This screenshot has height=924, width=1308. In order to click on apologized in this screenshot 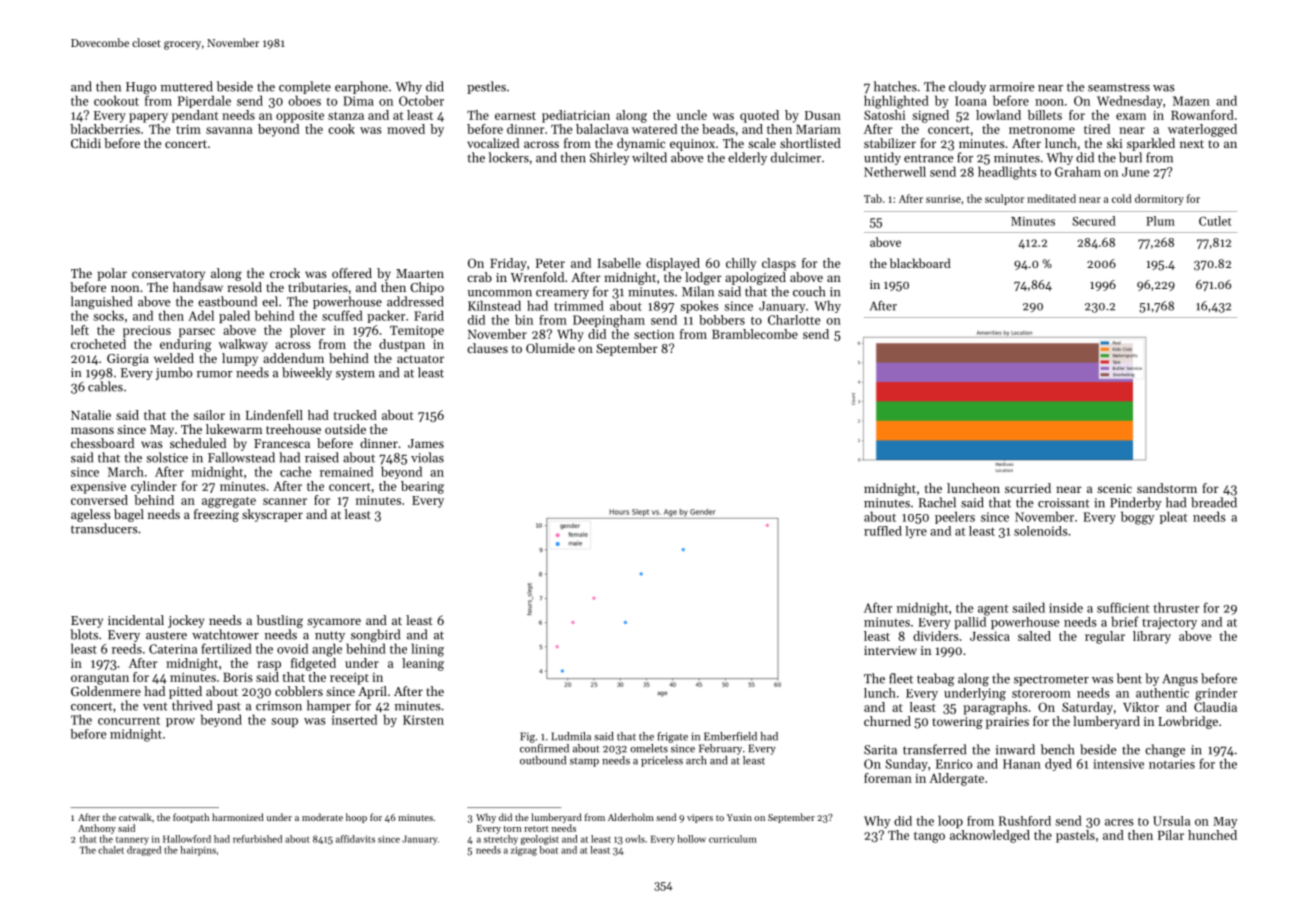, I will do `click(755, 278)`.
